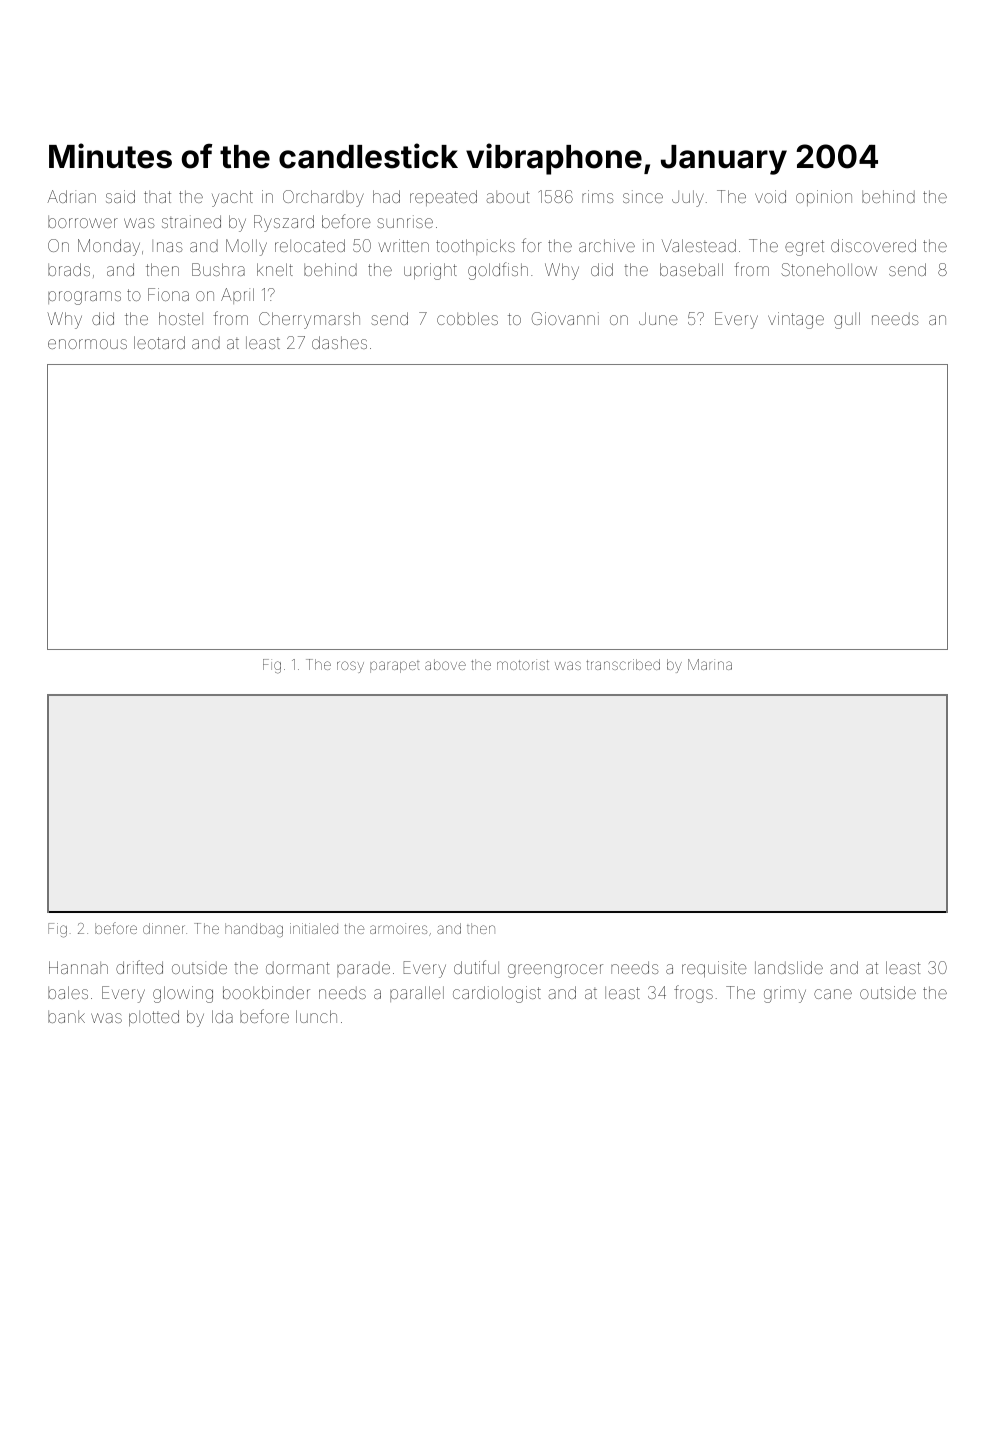 Image resolution: width=995 pixels, height=1442 pixels. I want to click on landslide, so click(789, 967).
